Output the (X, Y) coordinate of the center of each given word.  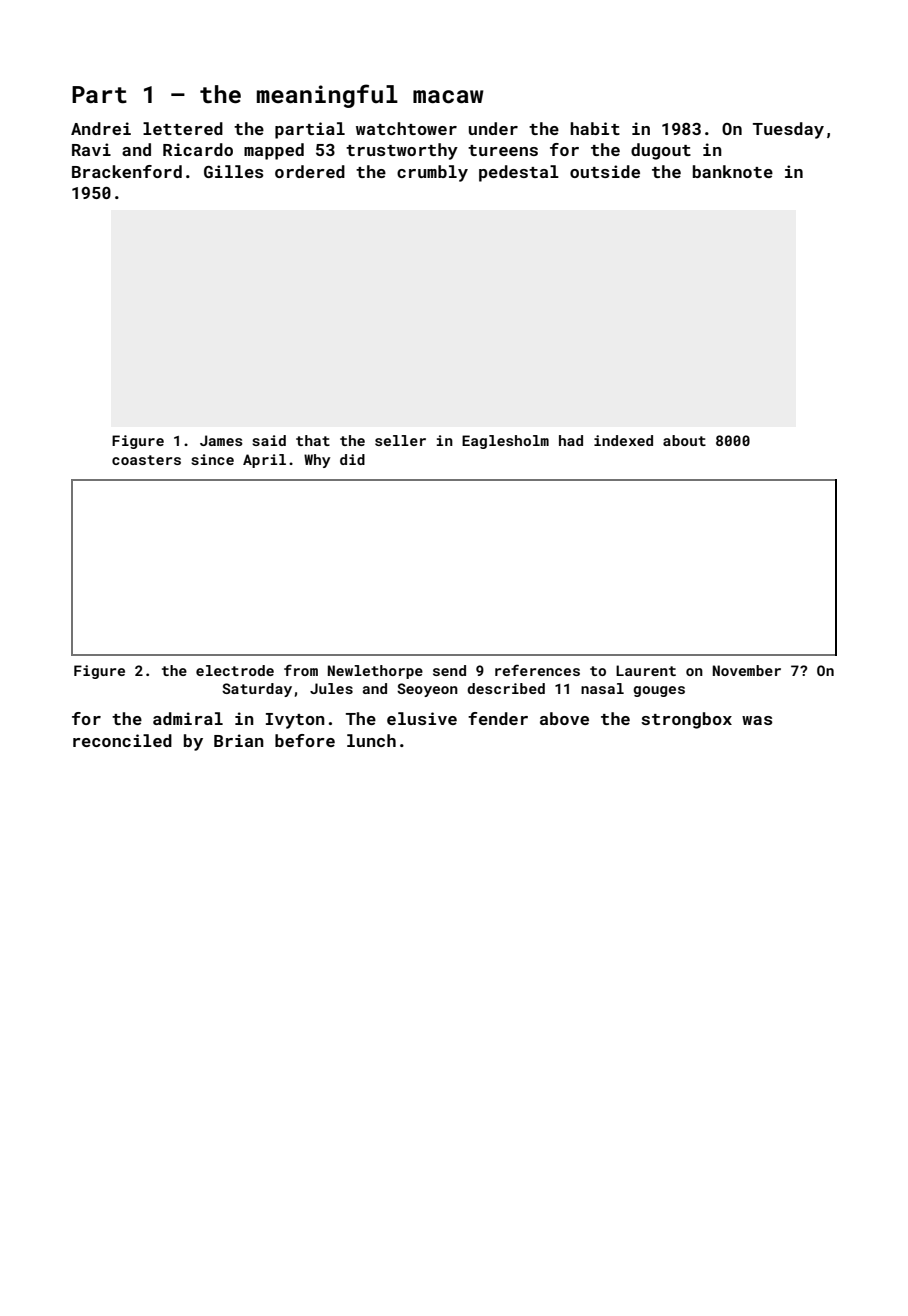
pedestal (519, 173)
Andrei (101, 128)
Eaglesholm (505, 442)
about (684, 440)
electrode (235, 670)
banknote (733, 171)
